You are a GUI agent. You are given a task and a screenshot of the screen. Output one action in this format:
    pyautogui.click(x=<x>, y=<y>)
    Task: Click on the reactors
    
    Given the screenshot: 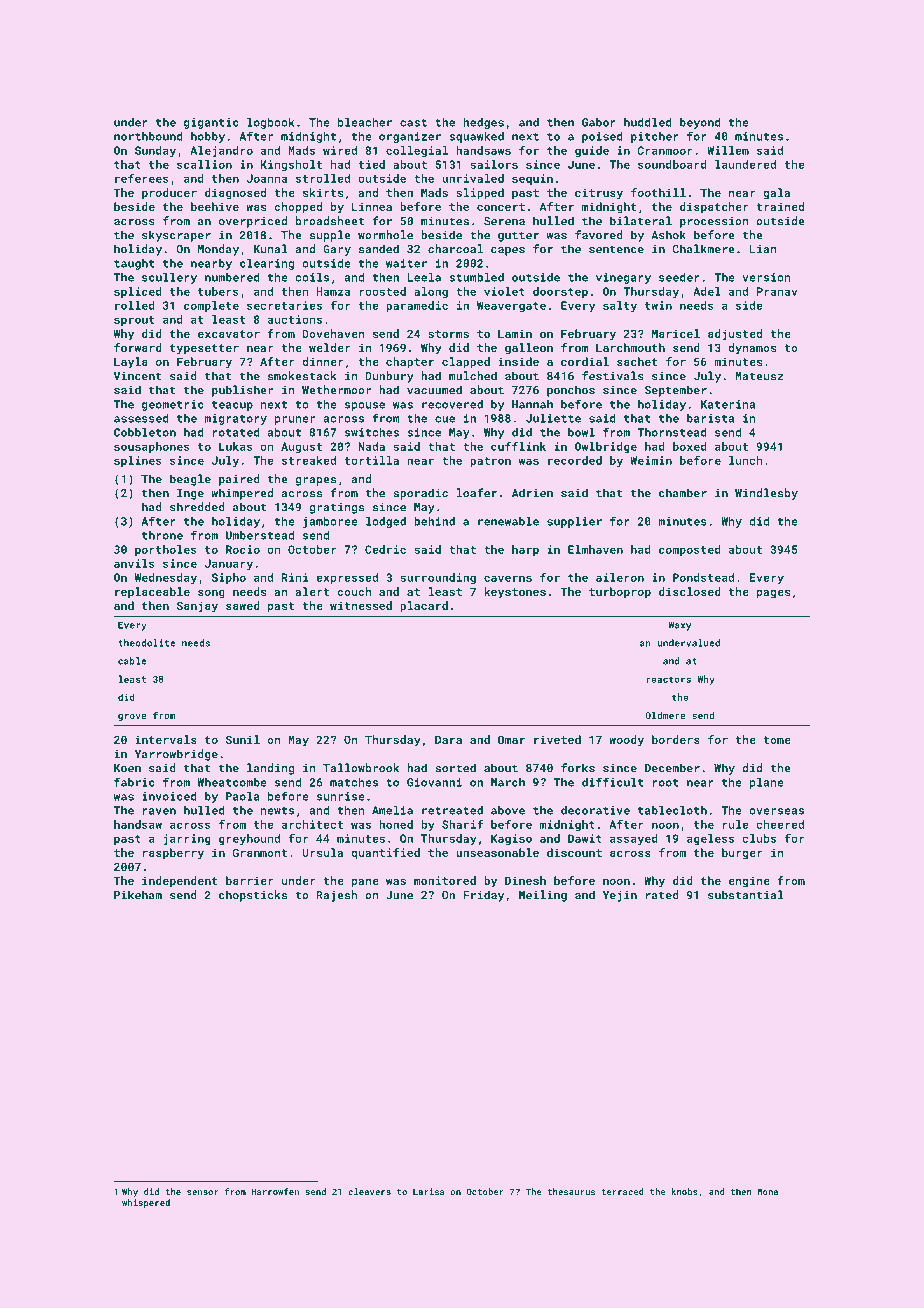 What is the action you would take?
    pyautogui.click(x=668, y=679)
